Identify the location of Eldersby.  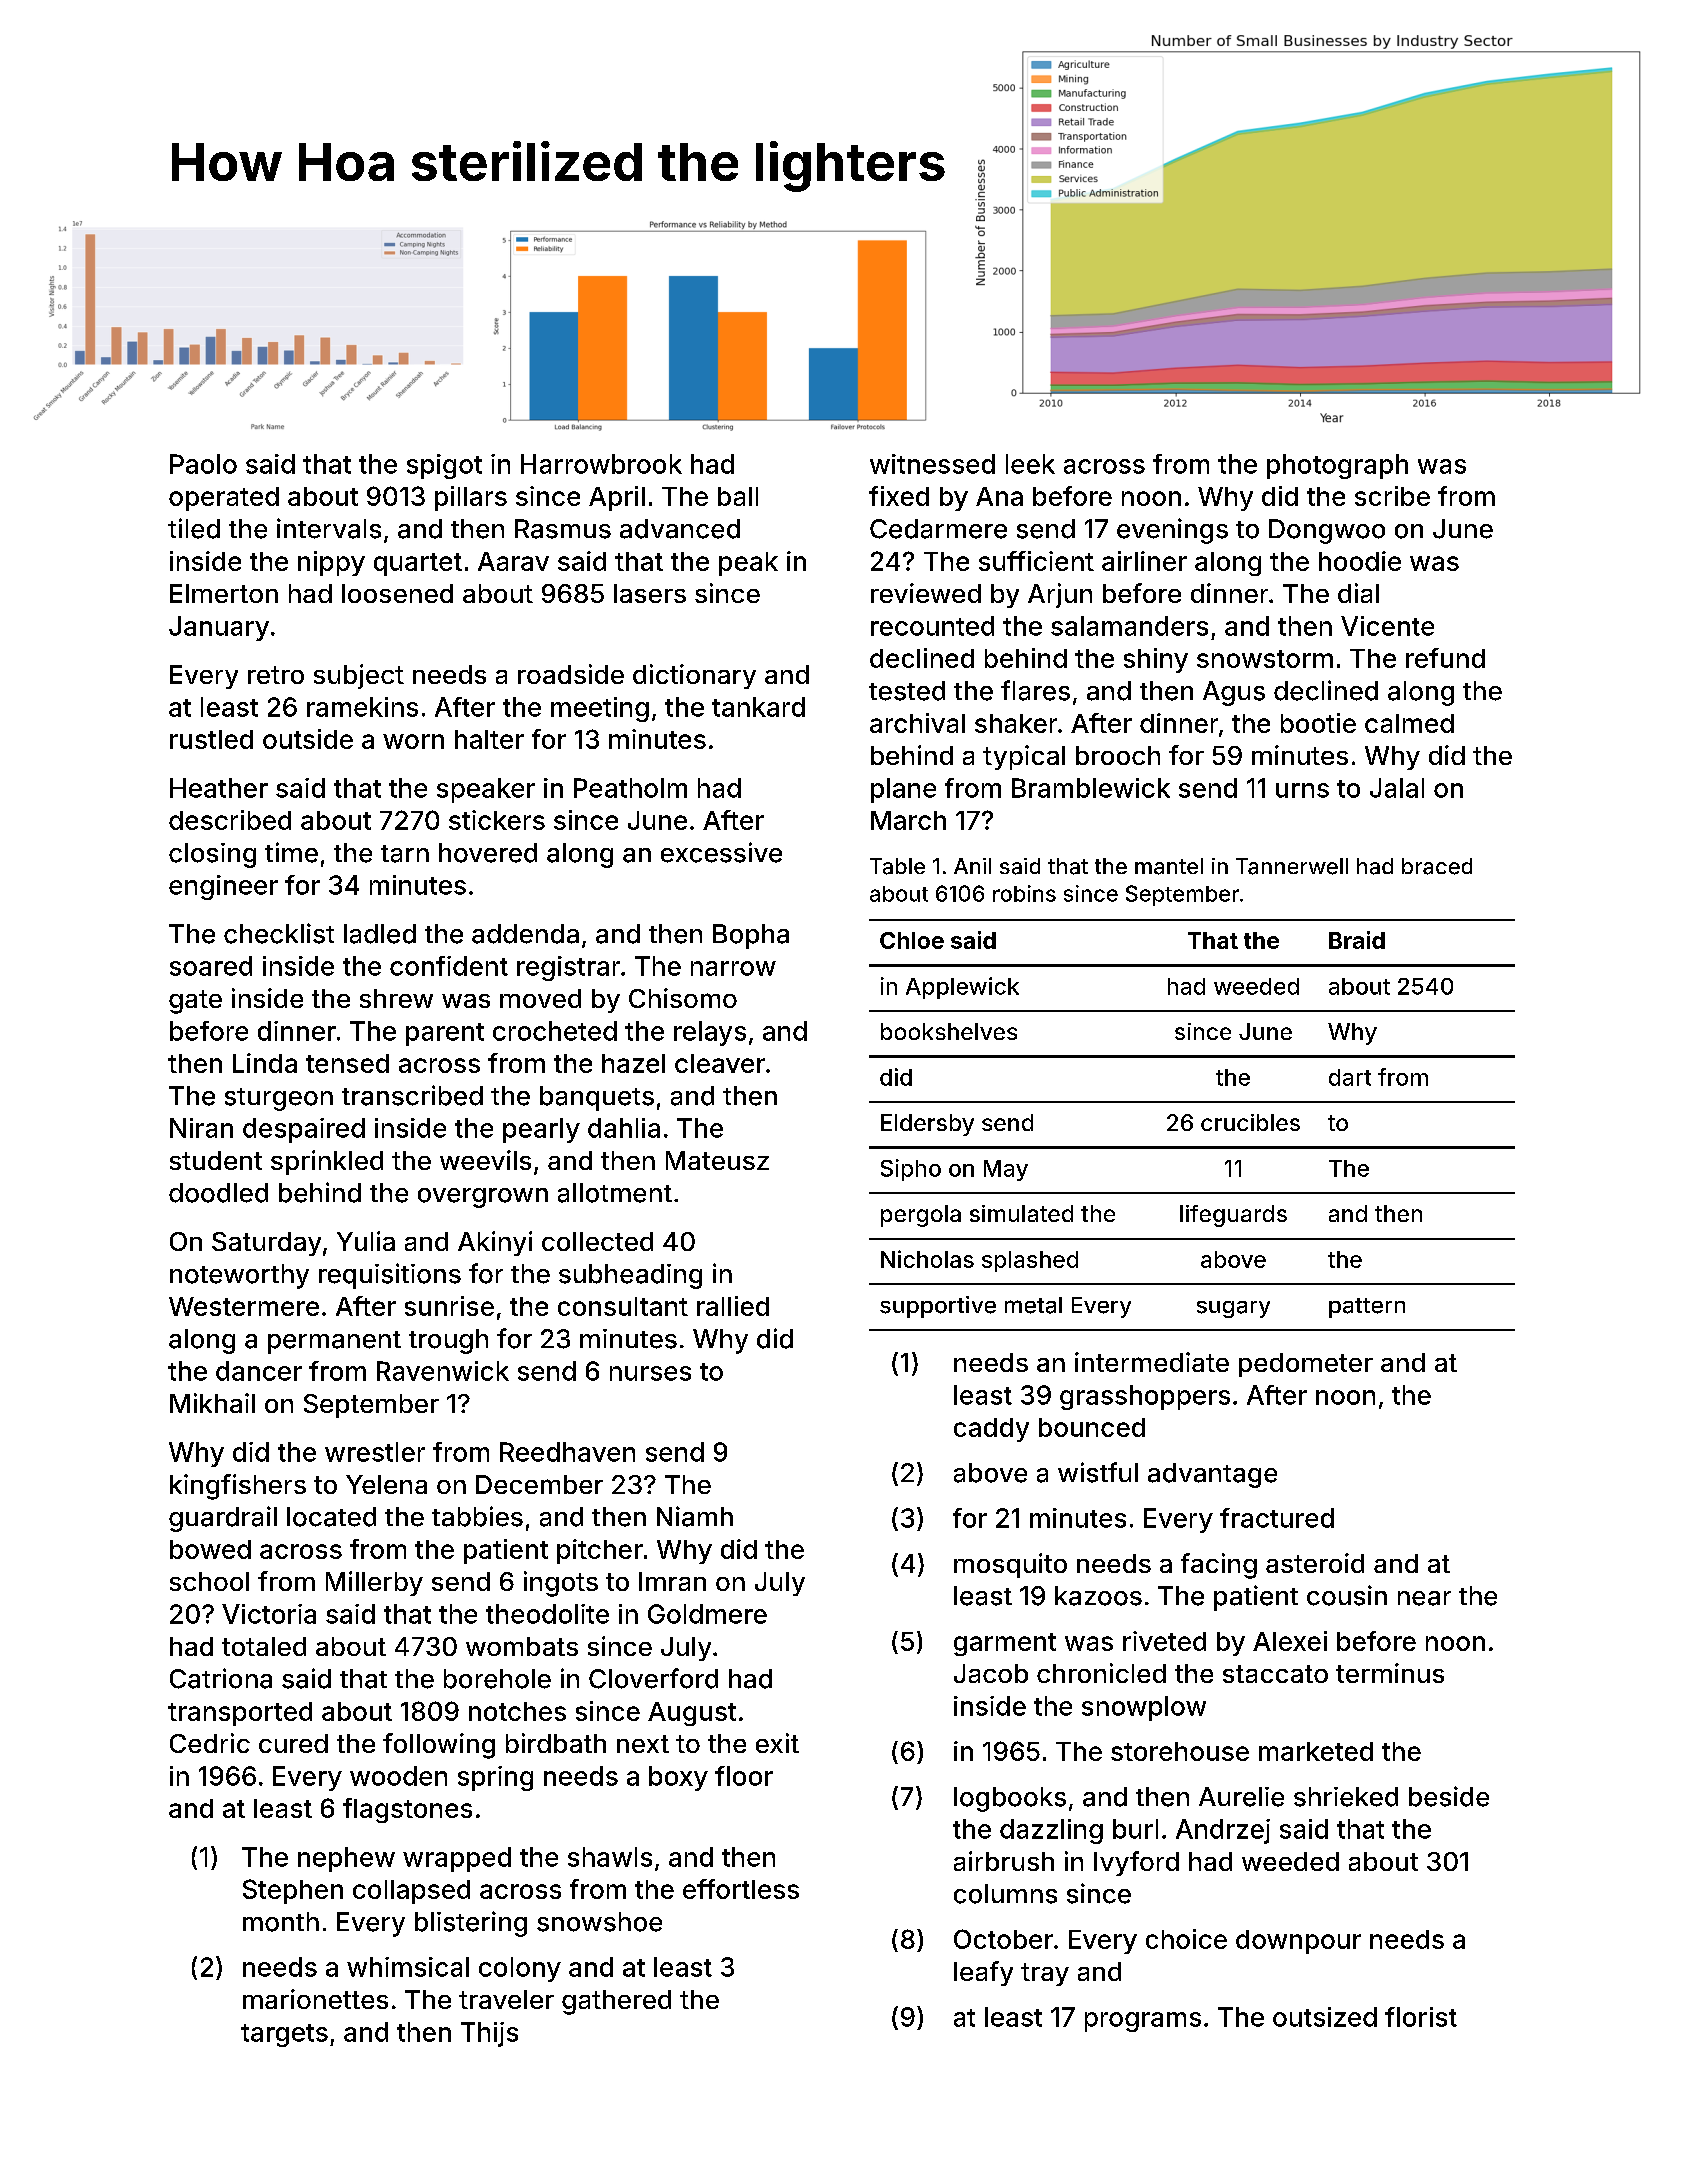
(927, 1125).
